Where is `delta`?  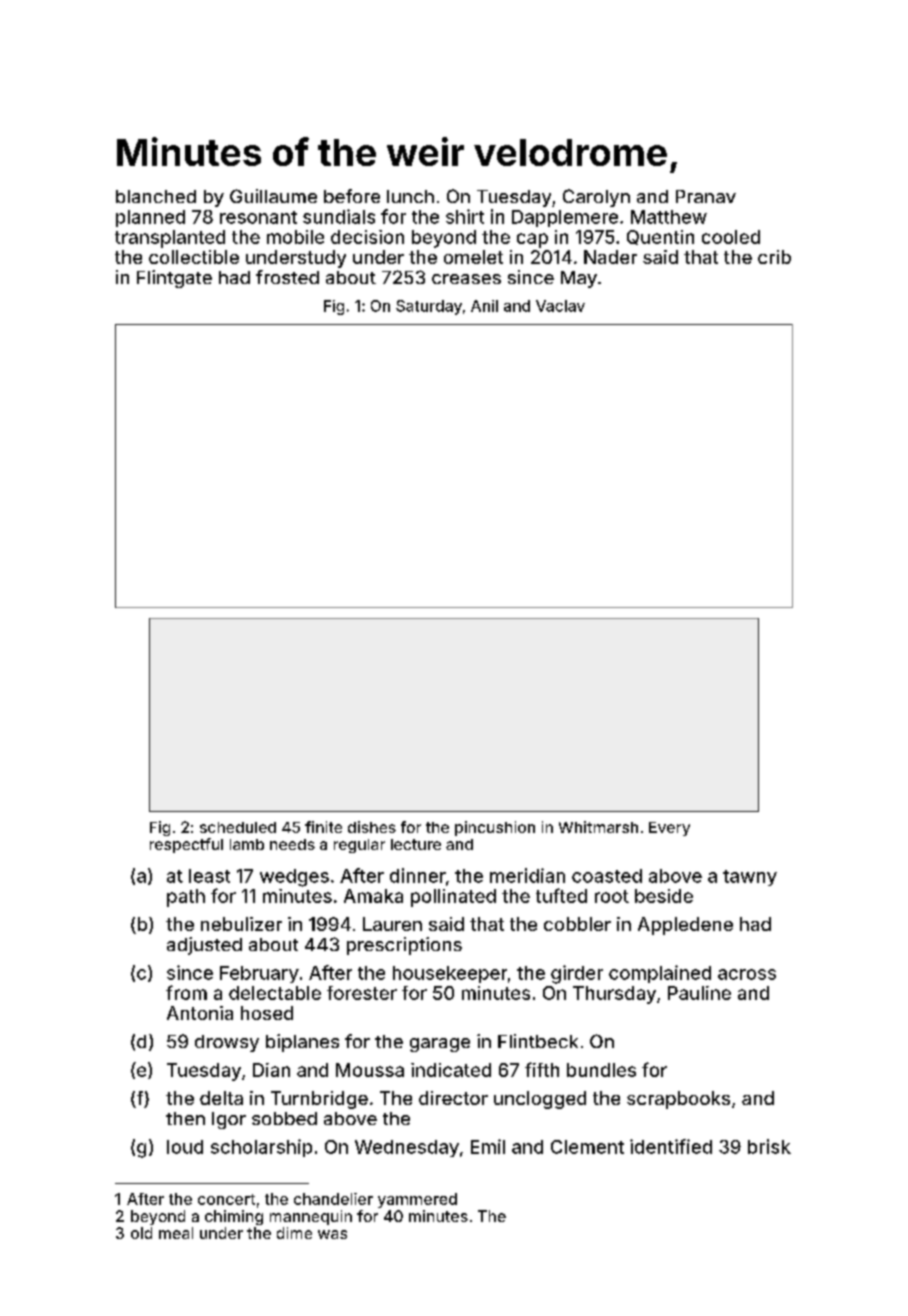 delta is located at coordinates (221, 1098).
